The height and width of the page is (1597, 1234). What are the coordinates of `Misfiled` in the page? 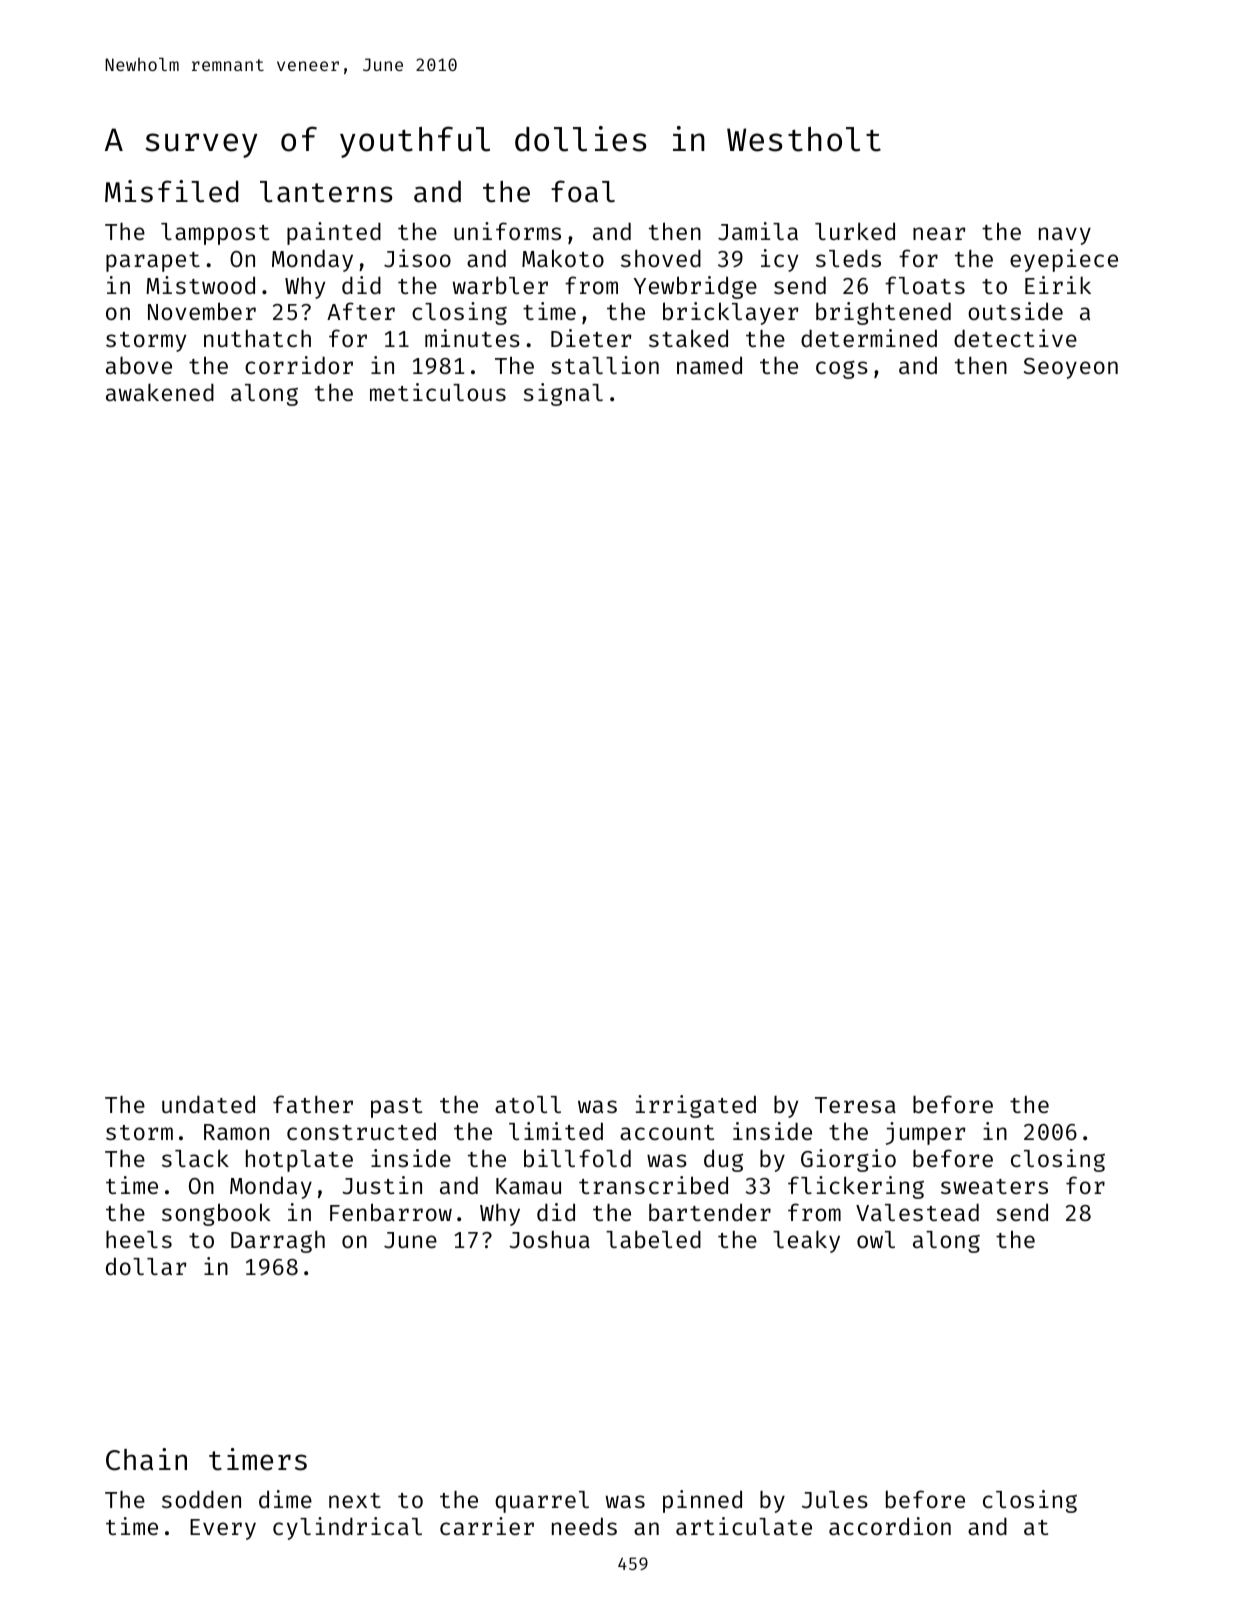 It's located at (172, 191).
